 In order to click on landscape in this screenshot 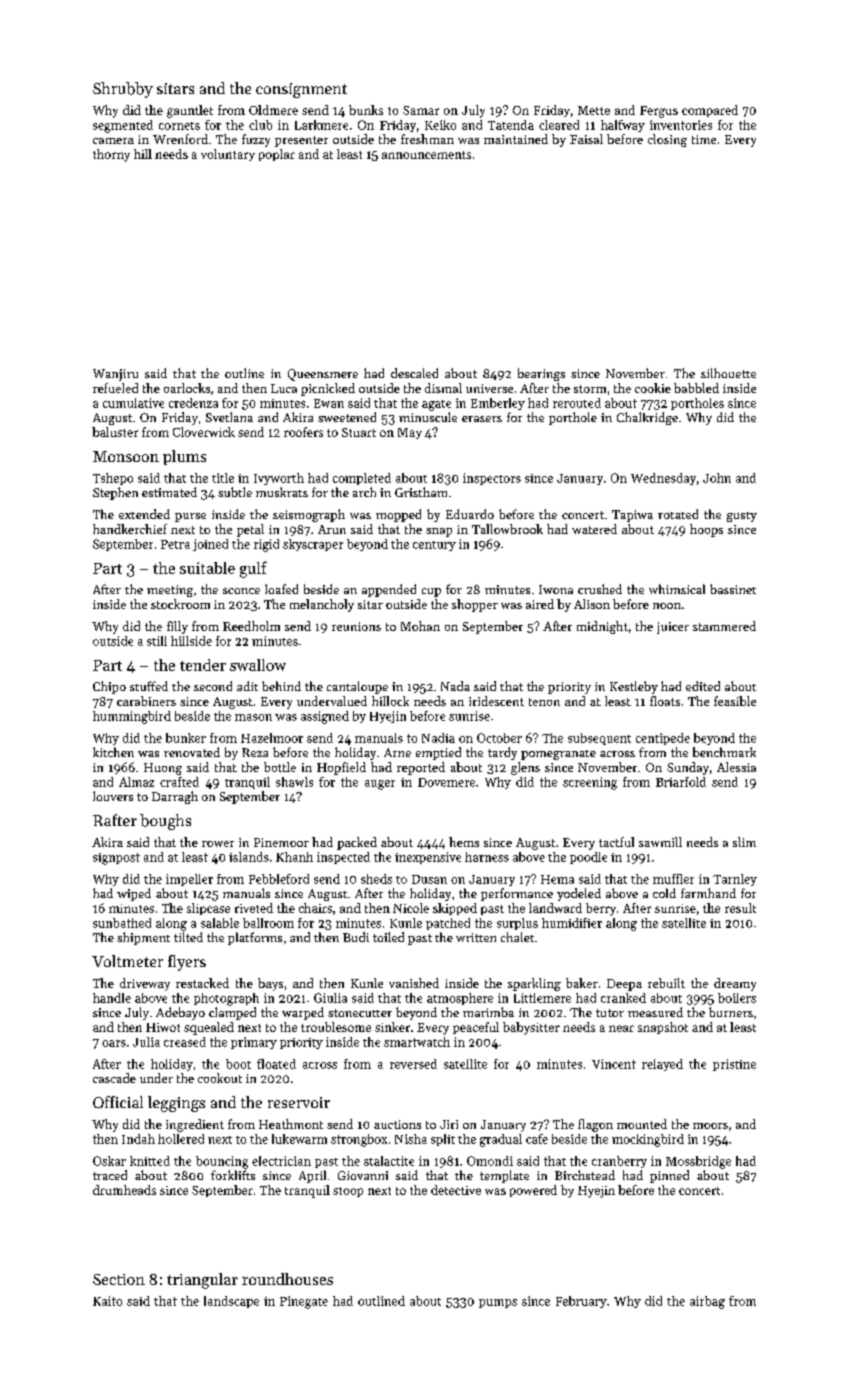, I will do `click(231, 1302)`.
